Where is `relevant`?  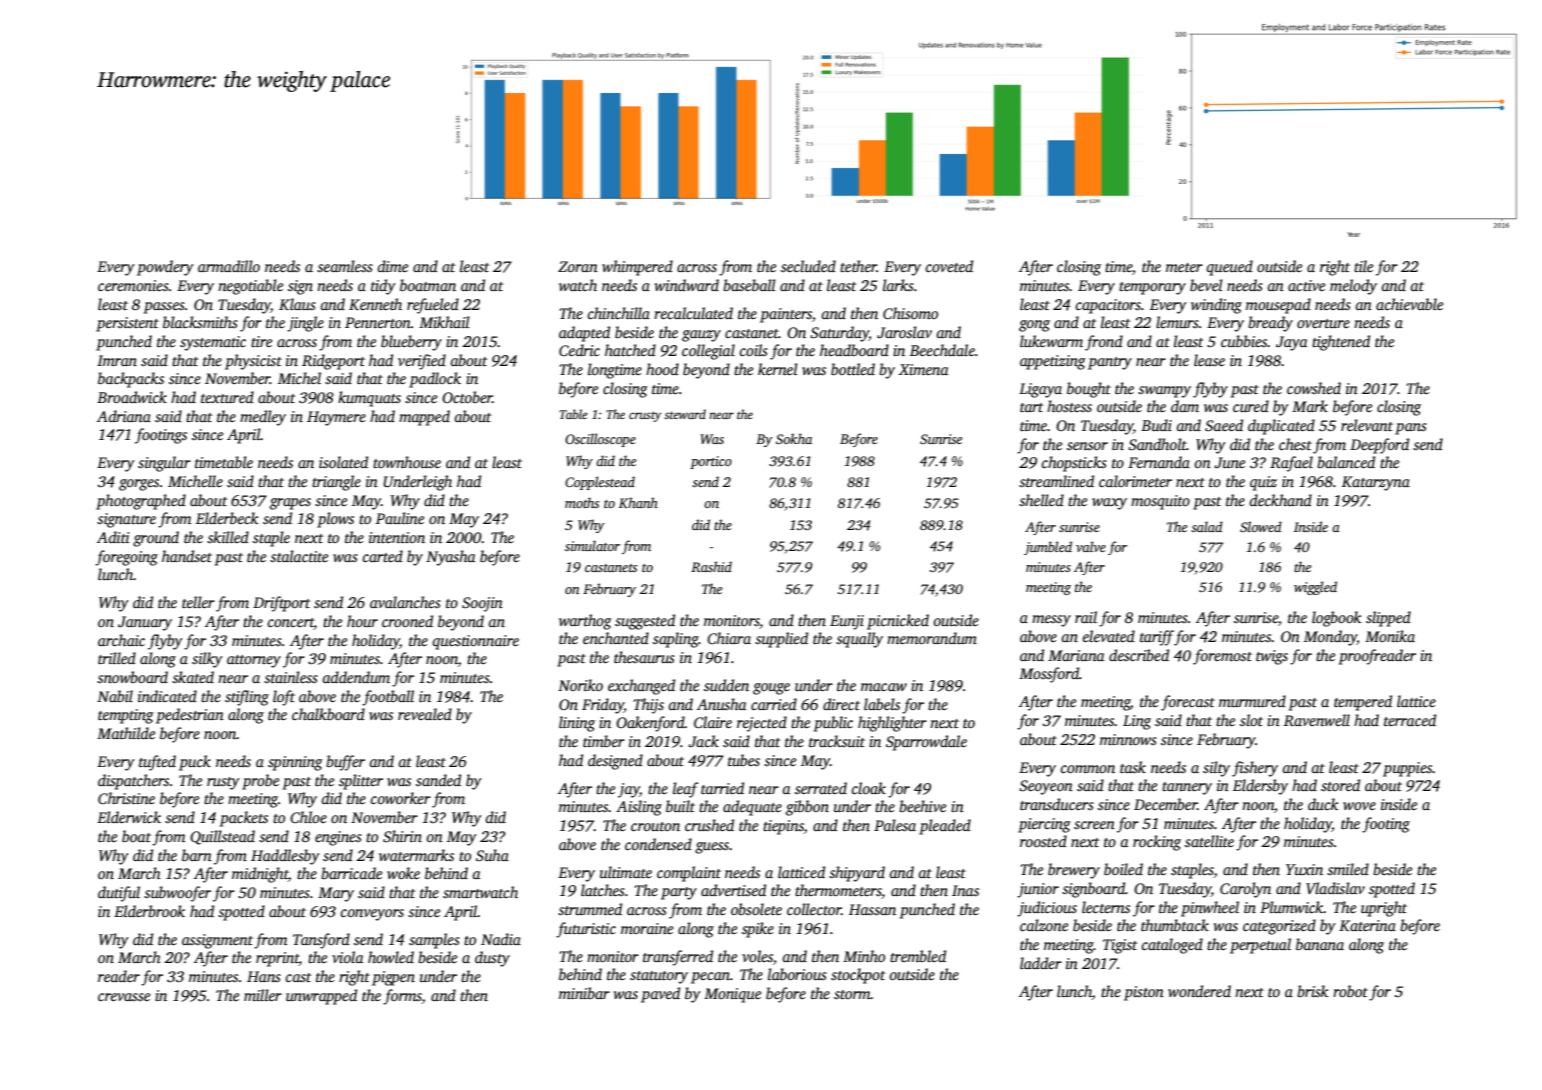
relevant is located at coordinates (1367, 425).
